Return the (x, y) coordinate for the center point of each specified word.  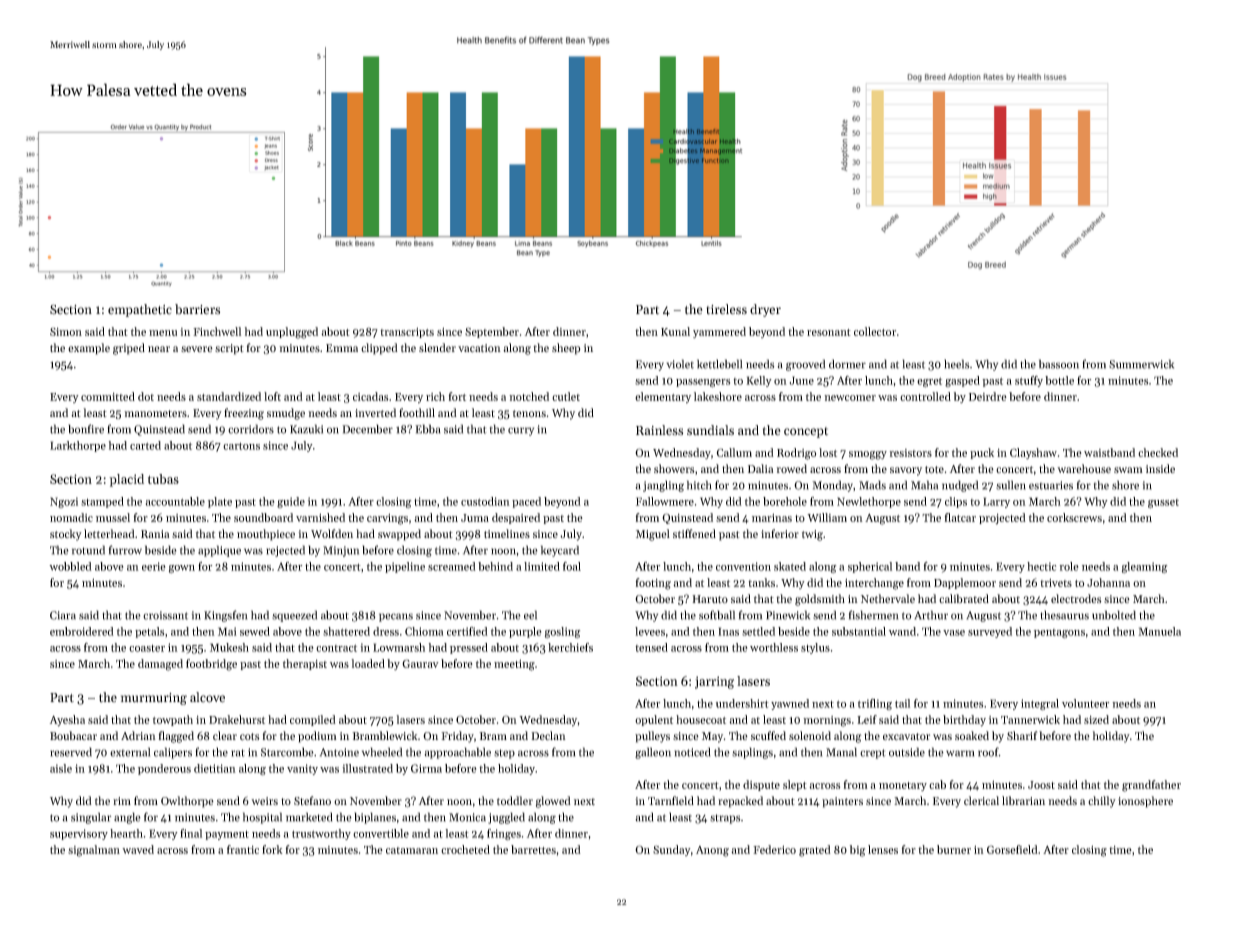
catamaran (412, 850)
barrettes (533, 849)
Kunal (675, 331)
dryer (765, 310)
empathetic (140, 310)
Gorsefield (1012, 849)
